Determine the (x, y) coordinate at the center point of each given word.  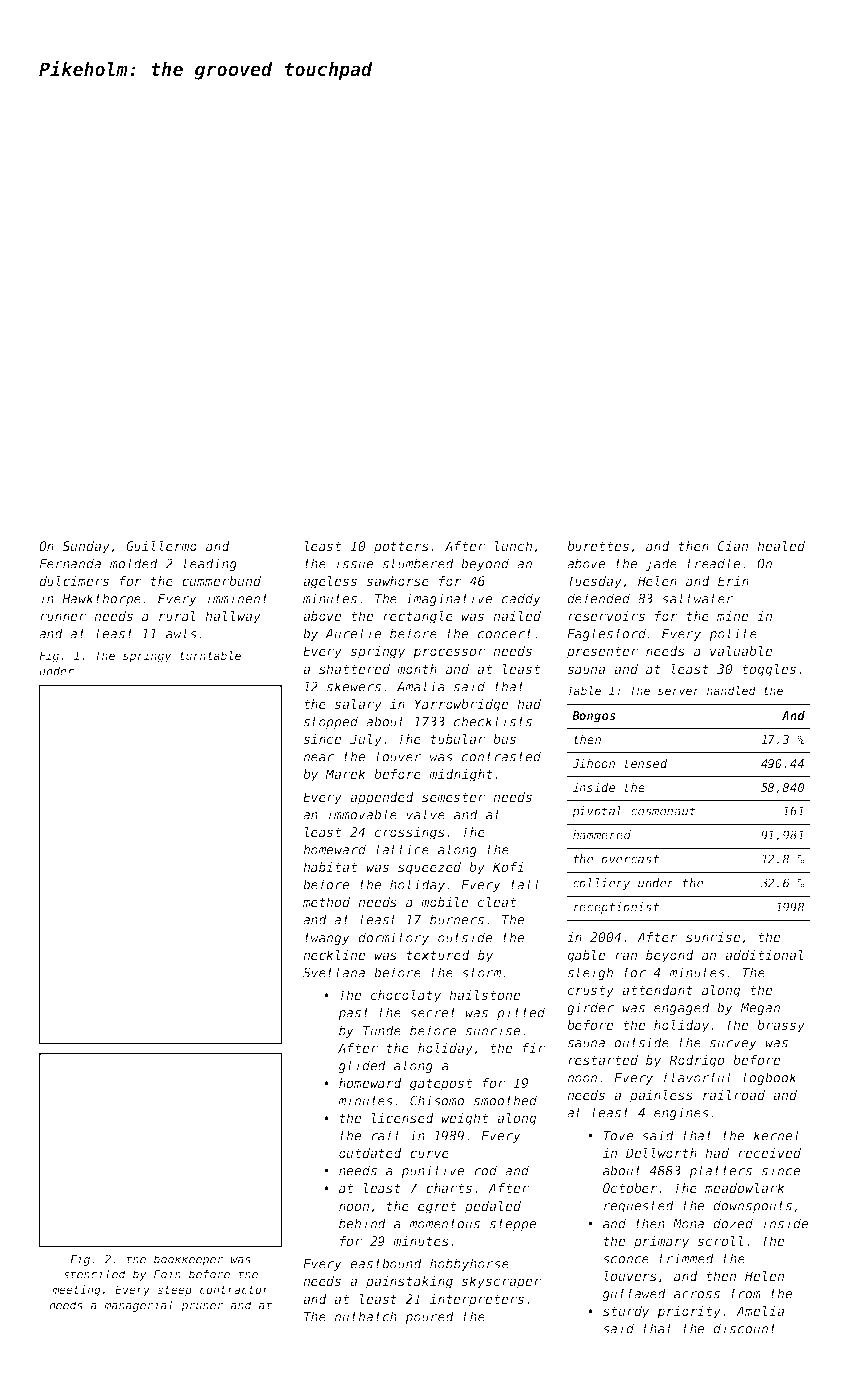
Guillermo (161, 546)
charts (449, 1188)
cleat (497, 902)
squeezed (429, 868)
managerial (138, 1306)
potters (401, 547)
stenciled (94, 1274)
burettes (598, 546)
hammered (602, 835)
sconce (626, 1260)
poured (429, 1317)
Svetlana (334, 972)
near (318, 758)
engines (681, 1113)
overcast (630, 859)
